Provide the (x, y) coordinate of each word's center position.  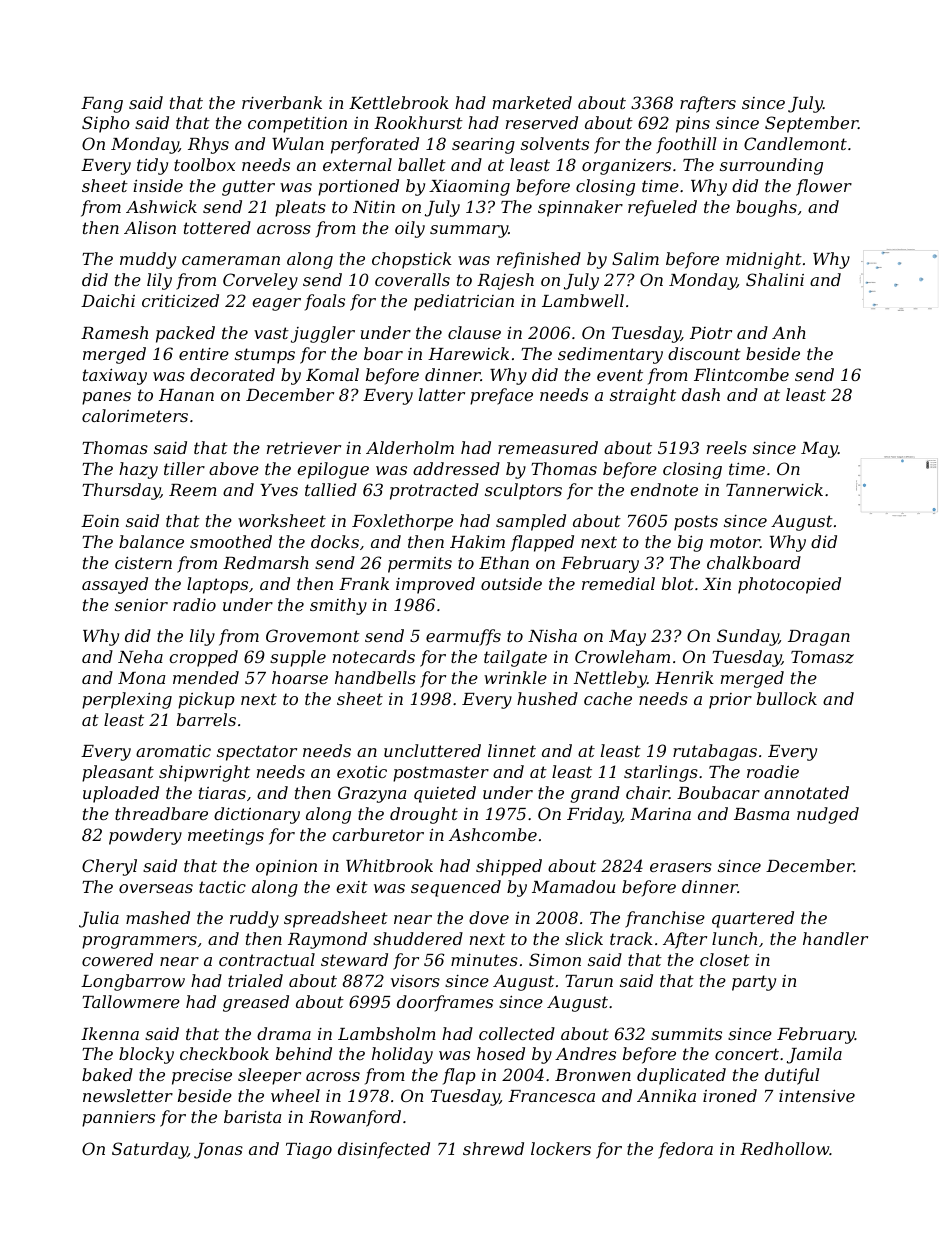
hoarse (300, 677)
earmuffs (463, 637)
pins (693, 125)
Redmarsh (266, 562)
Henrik (684, 677)
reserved (542, 122)
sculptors (523, 491)
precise (202, 1077)
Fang (102, 105)
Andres (585, 1053)
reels (727, 447)
